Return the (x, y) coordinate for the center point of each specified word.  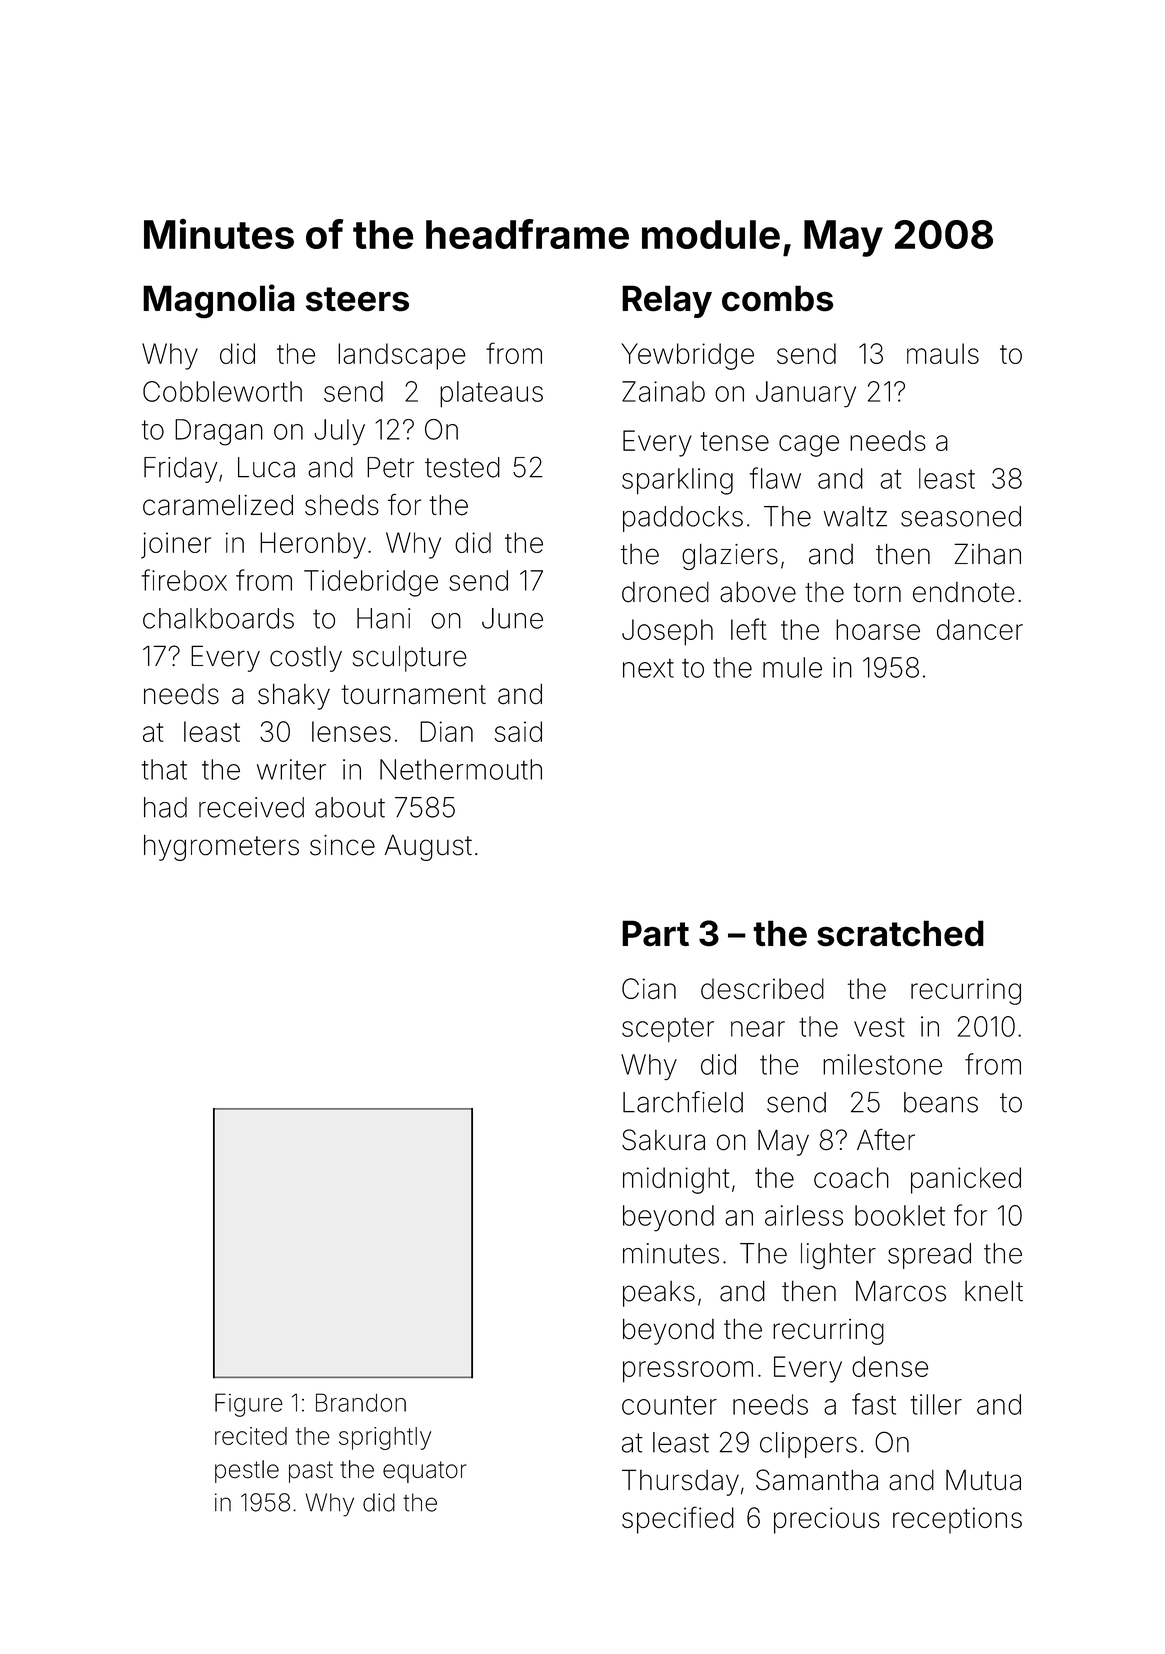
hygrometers (221, 847)
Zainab (663, 391)
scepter (668, 1030)
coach (851, 1177)
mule (792, 667)
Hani (383, 618)
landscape (402, 356)
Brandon (361, 1402)
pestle (247, 1471)
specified (678, 1520)
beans (941, 1102)
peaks (659, 1294)
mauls (943, 353)
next (648, 668)
